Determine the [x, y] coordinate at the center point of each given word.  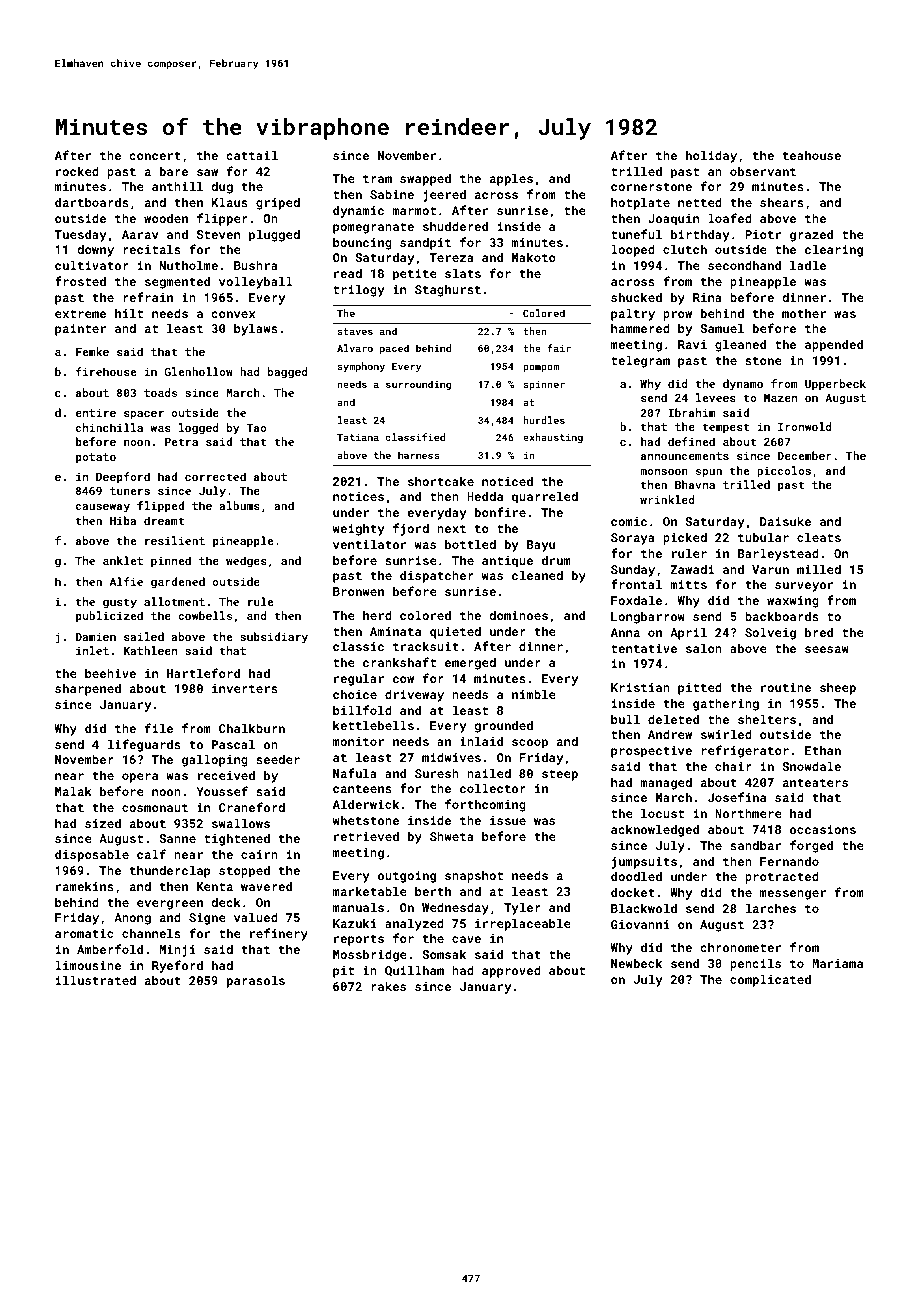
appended [834, 345]
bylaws [256, 329]
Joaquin [673, 220]
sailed [144, 636]
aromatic [84, 933]
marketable [370, 891]
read [348, 273]
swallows [241, 823]
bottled [470, 544]
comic [629, 521]
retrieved [366, 836]
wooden [166, 218]
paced [394, 349]
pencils [755, 964]
